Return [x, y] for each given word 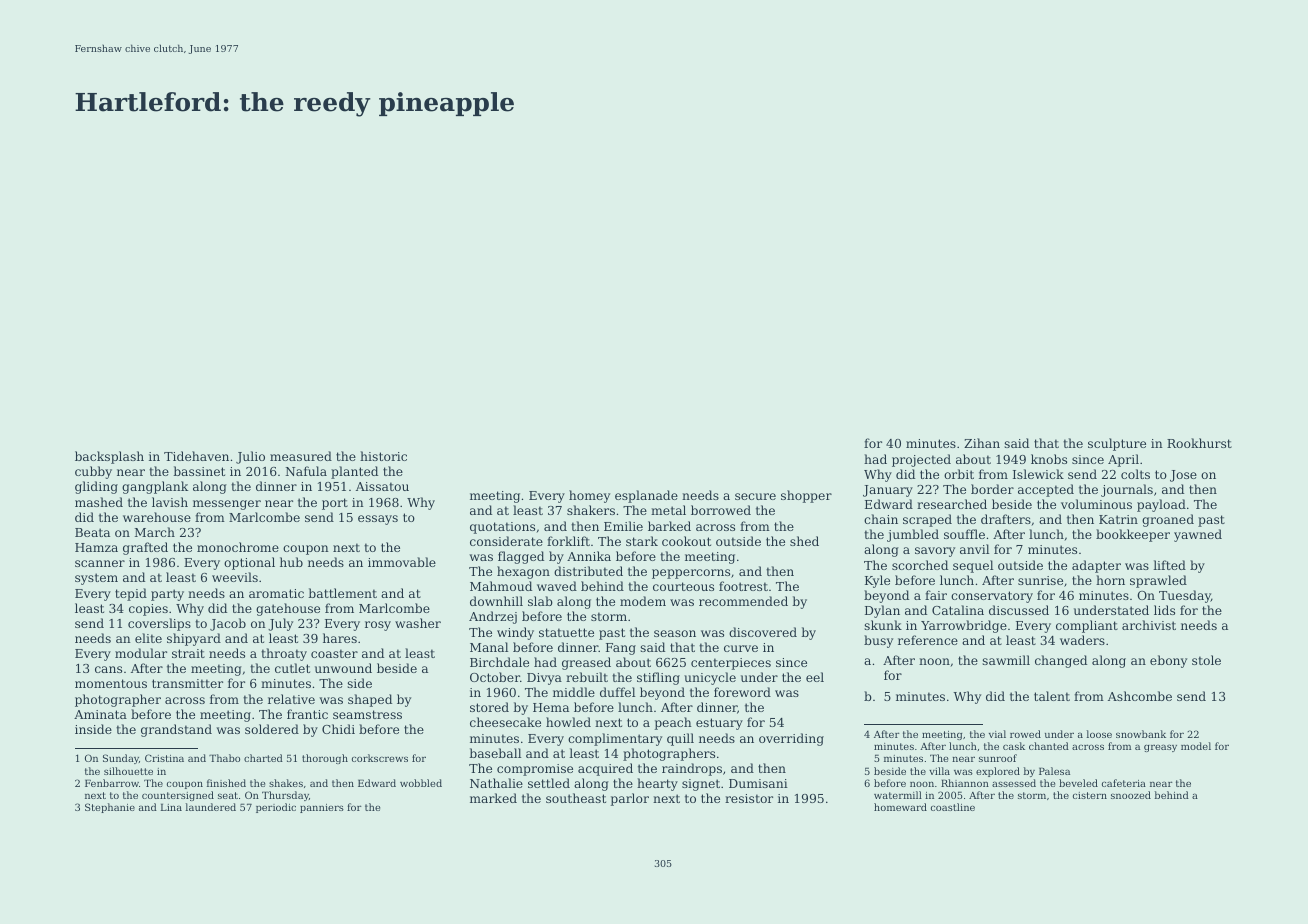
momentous [111, 683]
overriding [791, 739]
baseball [495, 753]
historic [383, 456]
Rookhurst [1199, 443]
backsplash [109, 457]
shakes [286, 783]
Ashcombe [1140, 696]
